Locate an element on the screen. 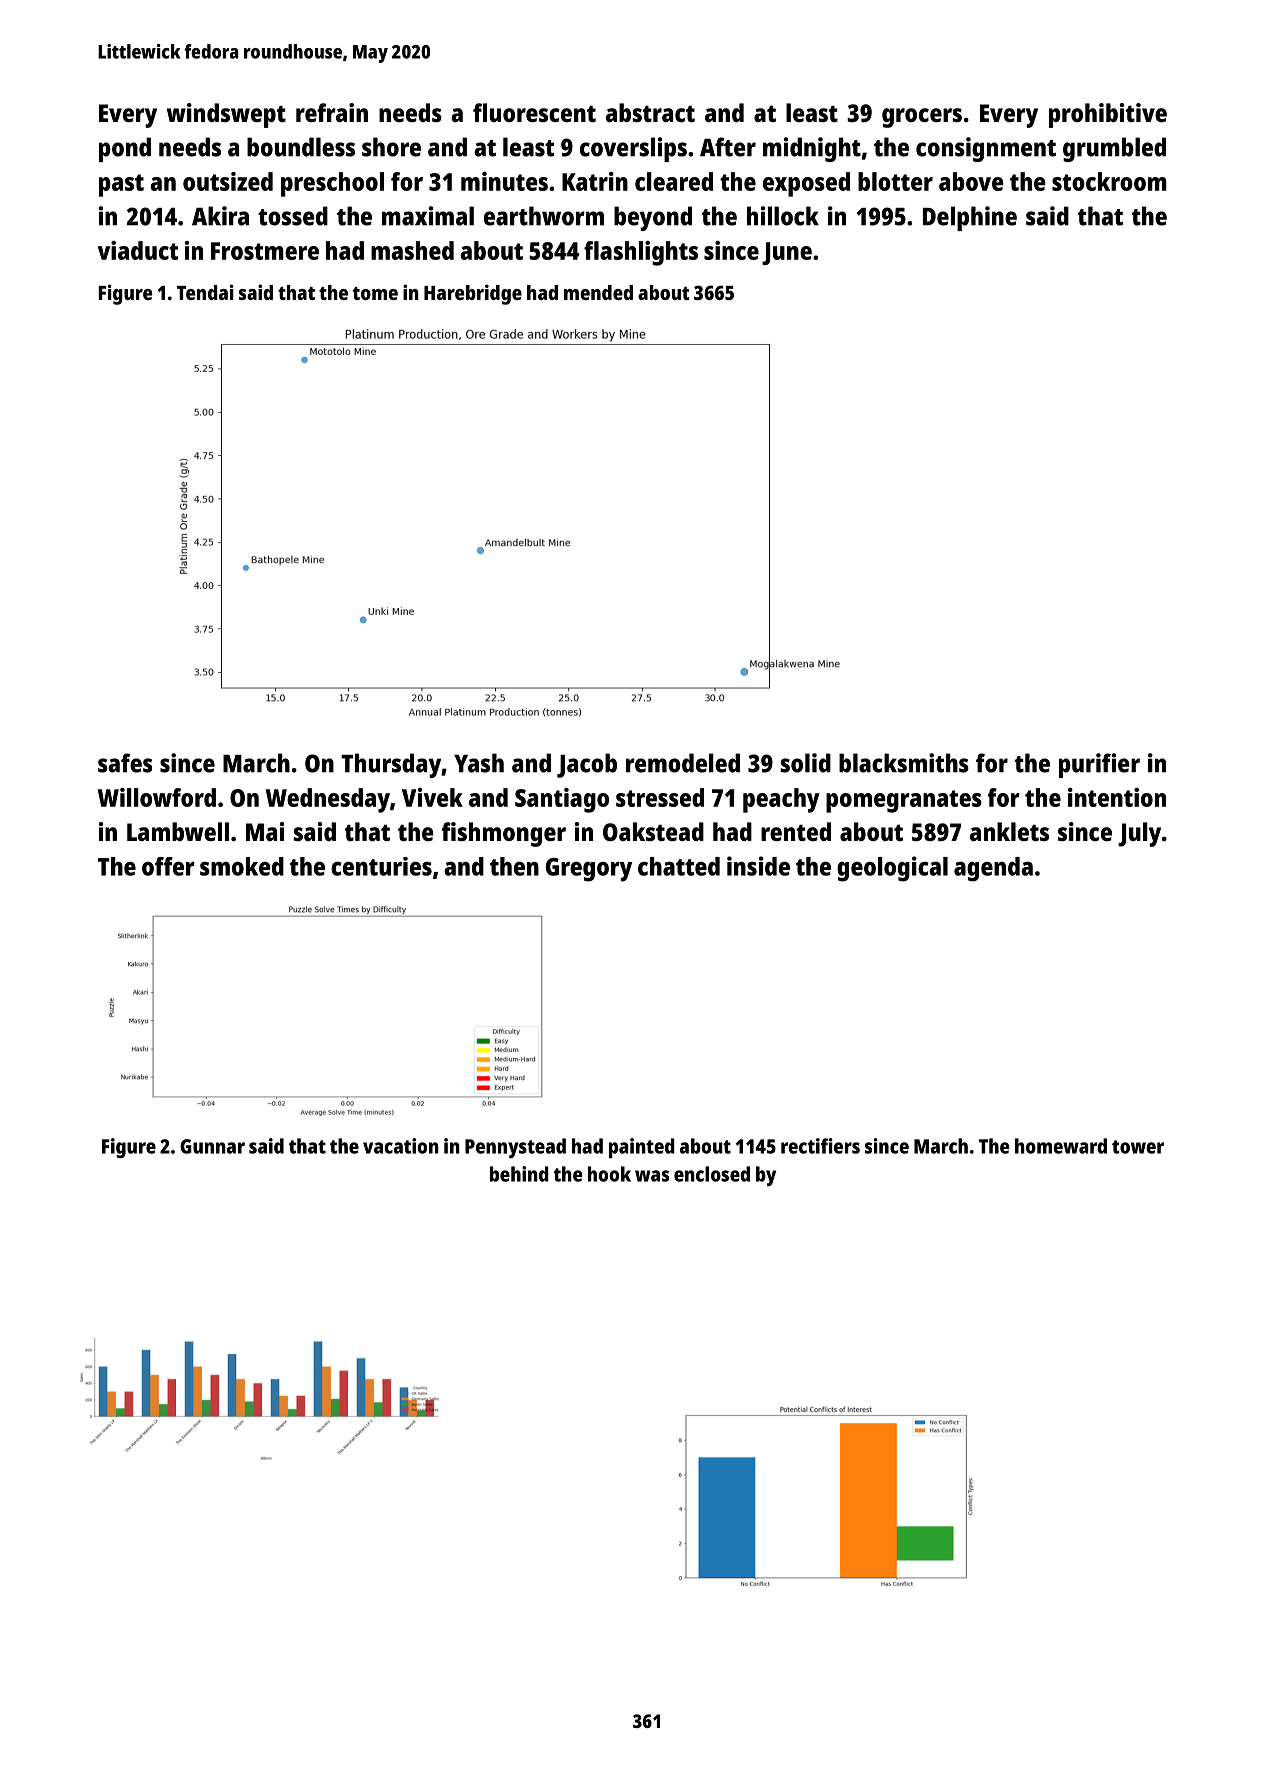 The width and height of the screenshot is (1265, 1790). Tendai is located at coordinates (205, 292).
